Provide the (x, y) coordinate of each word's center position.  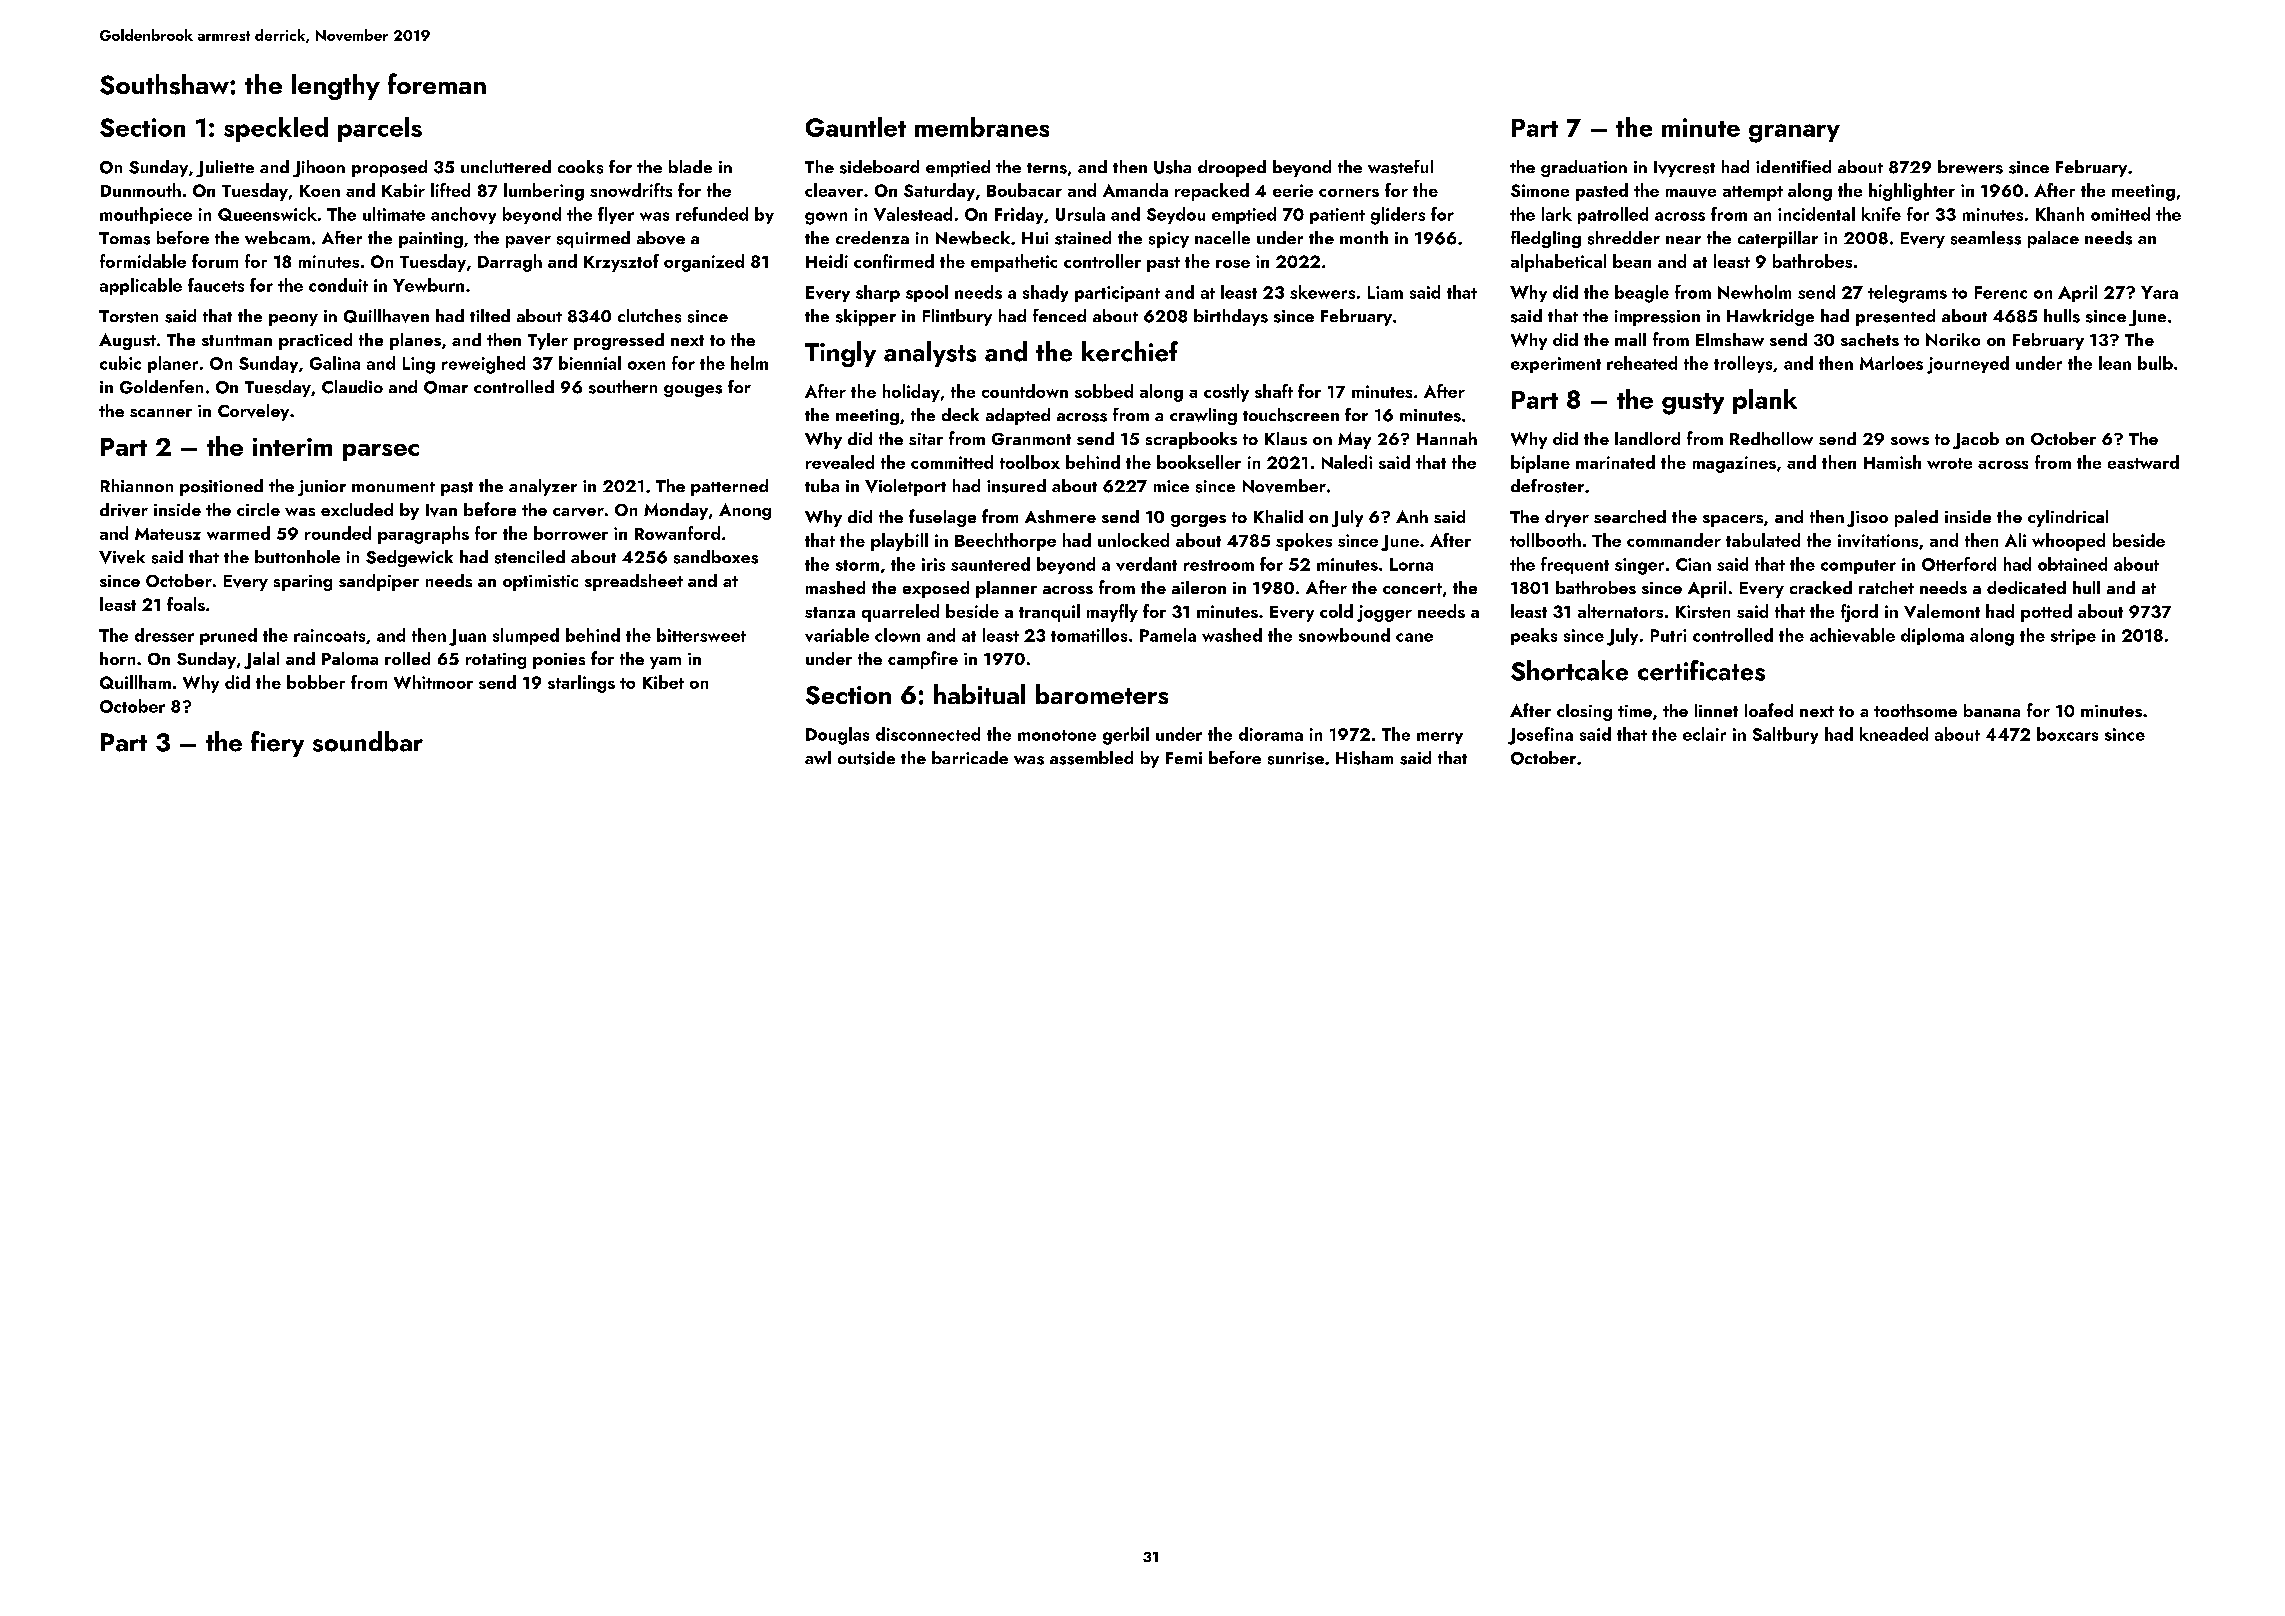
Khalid (1278, 516)
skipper (866, 317)
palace (2053, 239)
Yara (2159, 292)
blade (690, 166)
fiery (277, 744)
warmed (238, 533)
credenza (872, 237)
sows (1910, 441)
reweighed (483, 365)
